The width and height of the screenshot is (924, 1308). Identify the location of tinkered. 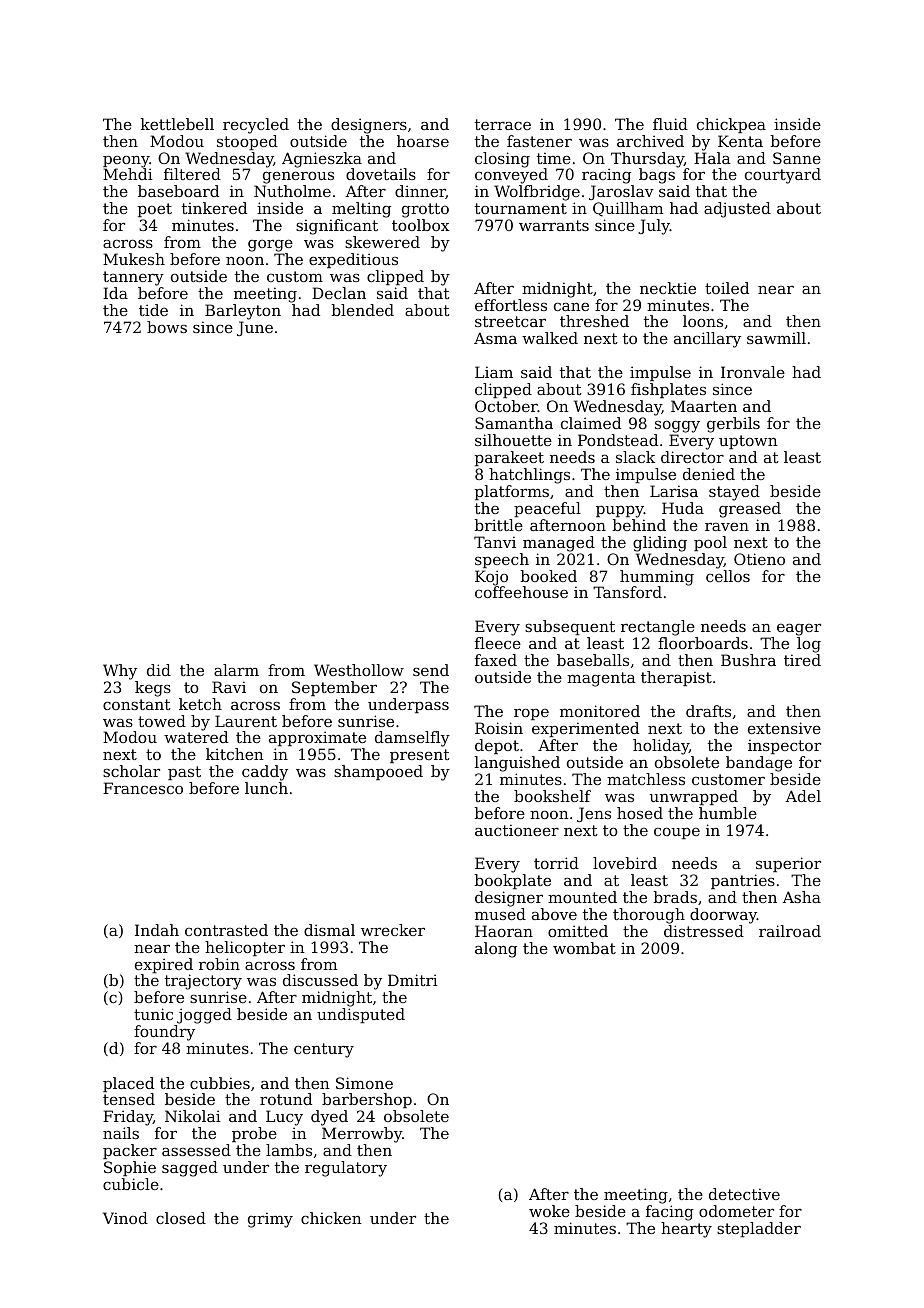
(214, 208).
